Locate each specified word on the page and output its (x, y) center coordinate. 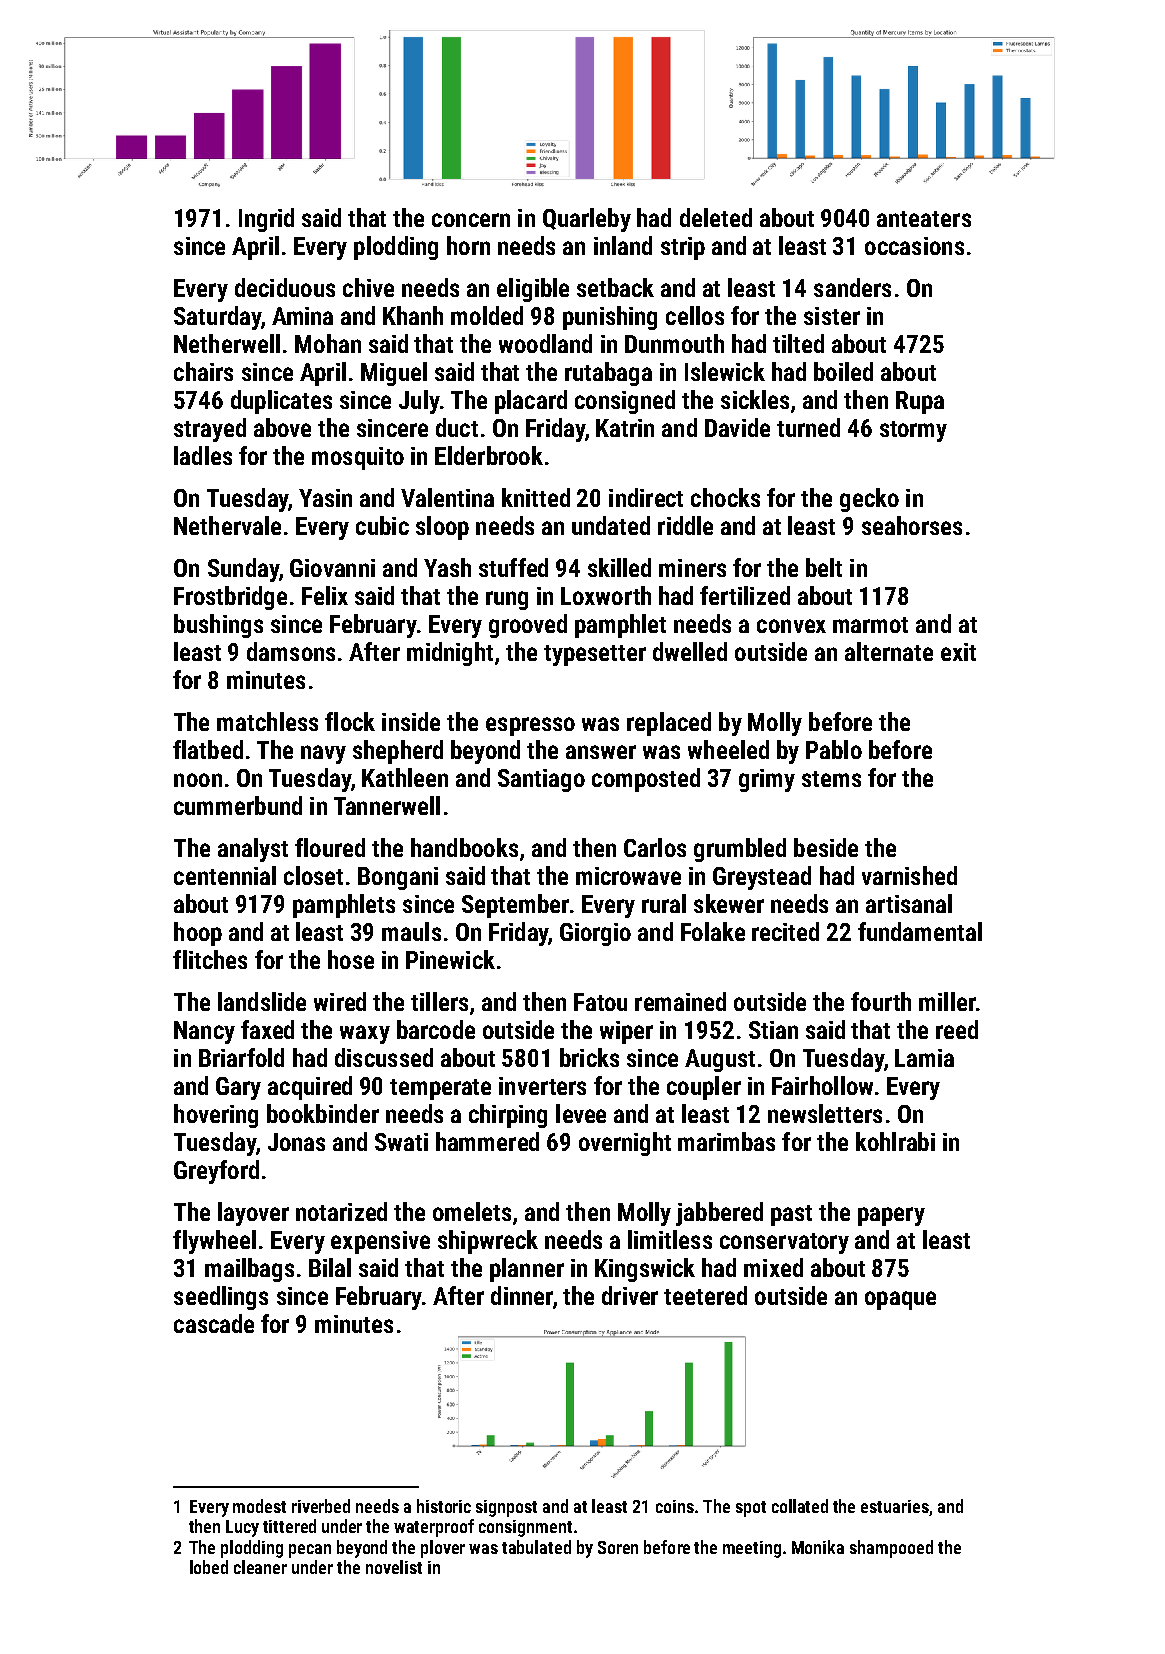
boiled (843, 371)
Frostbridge (230, 598)
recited (785, 931)
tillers (439, 1001)
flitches (210, 959)
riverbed (321, 1506)
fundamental (920, 931)
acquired (310, 1088)
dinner (522, 1295)
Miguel (394, 374)
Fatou (600, 1002)
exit (958, 652)
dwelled (690, 651)
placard (531, 402)
